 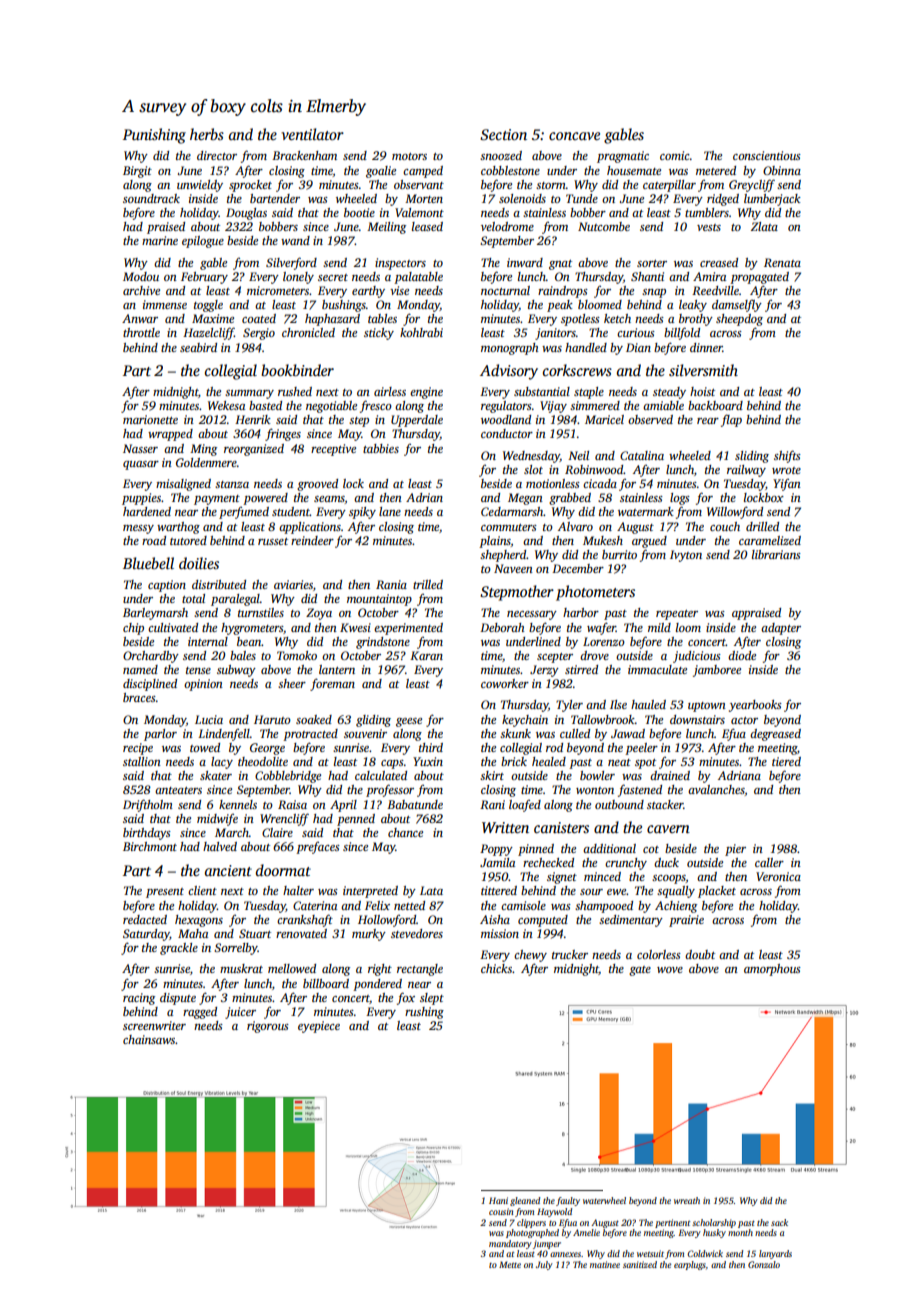 I want to click on eyepiece, so click(x=319, y=1027).
